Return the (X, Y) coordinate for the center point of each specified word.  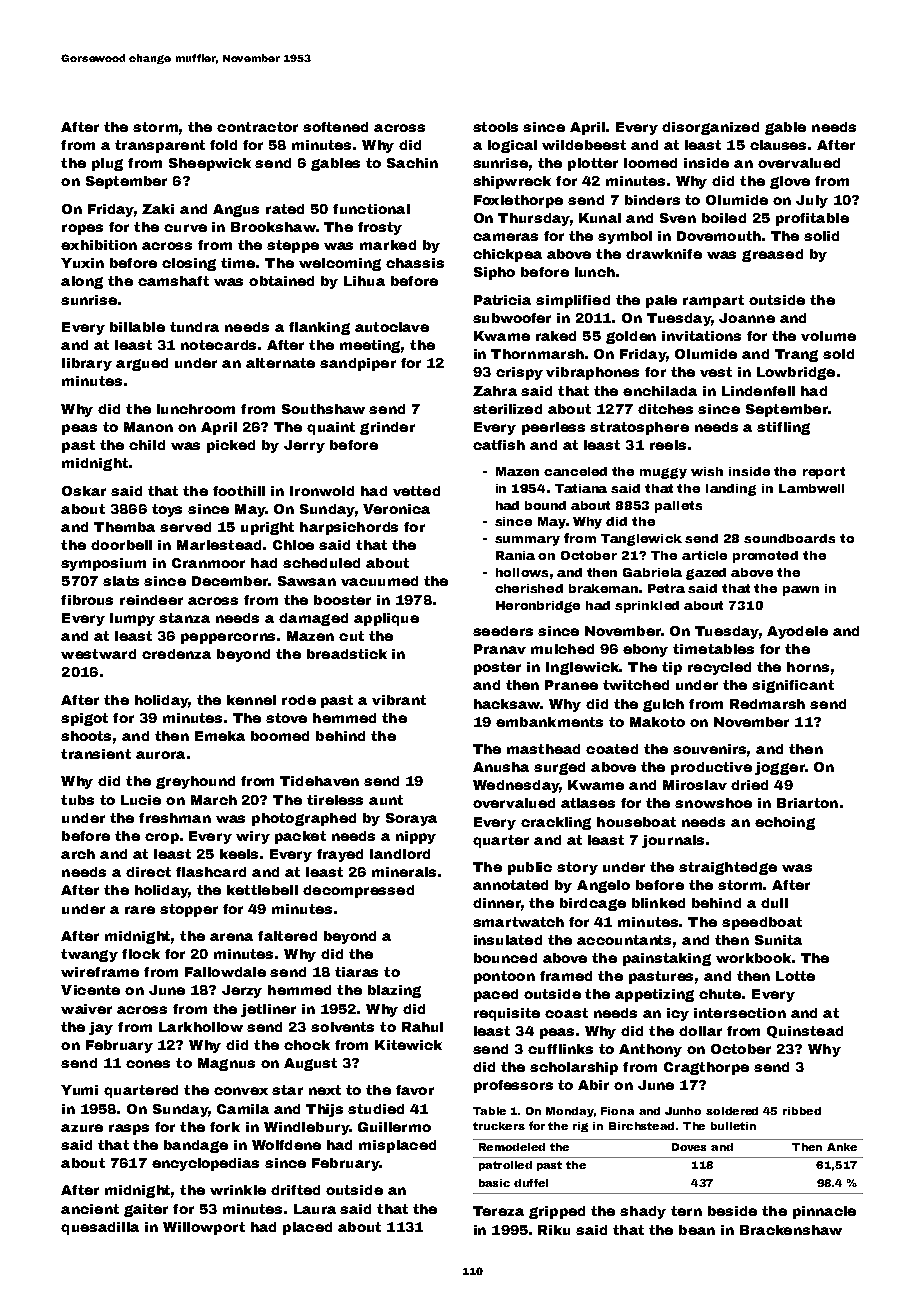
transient (96, 754)
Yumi (79, 1090)
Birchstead (641, 1126)
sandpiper (358, 364)
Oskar (84, 491)
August (310, 1064)
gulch (663, 705)
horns (808, 667)
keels (239, 854)
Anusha (501, 767)
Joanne (747, 318)
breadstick (347, 654)
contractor (257, 127)
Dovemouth (719, 236)
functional (371, 209)
